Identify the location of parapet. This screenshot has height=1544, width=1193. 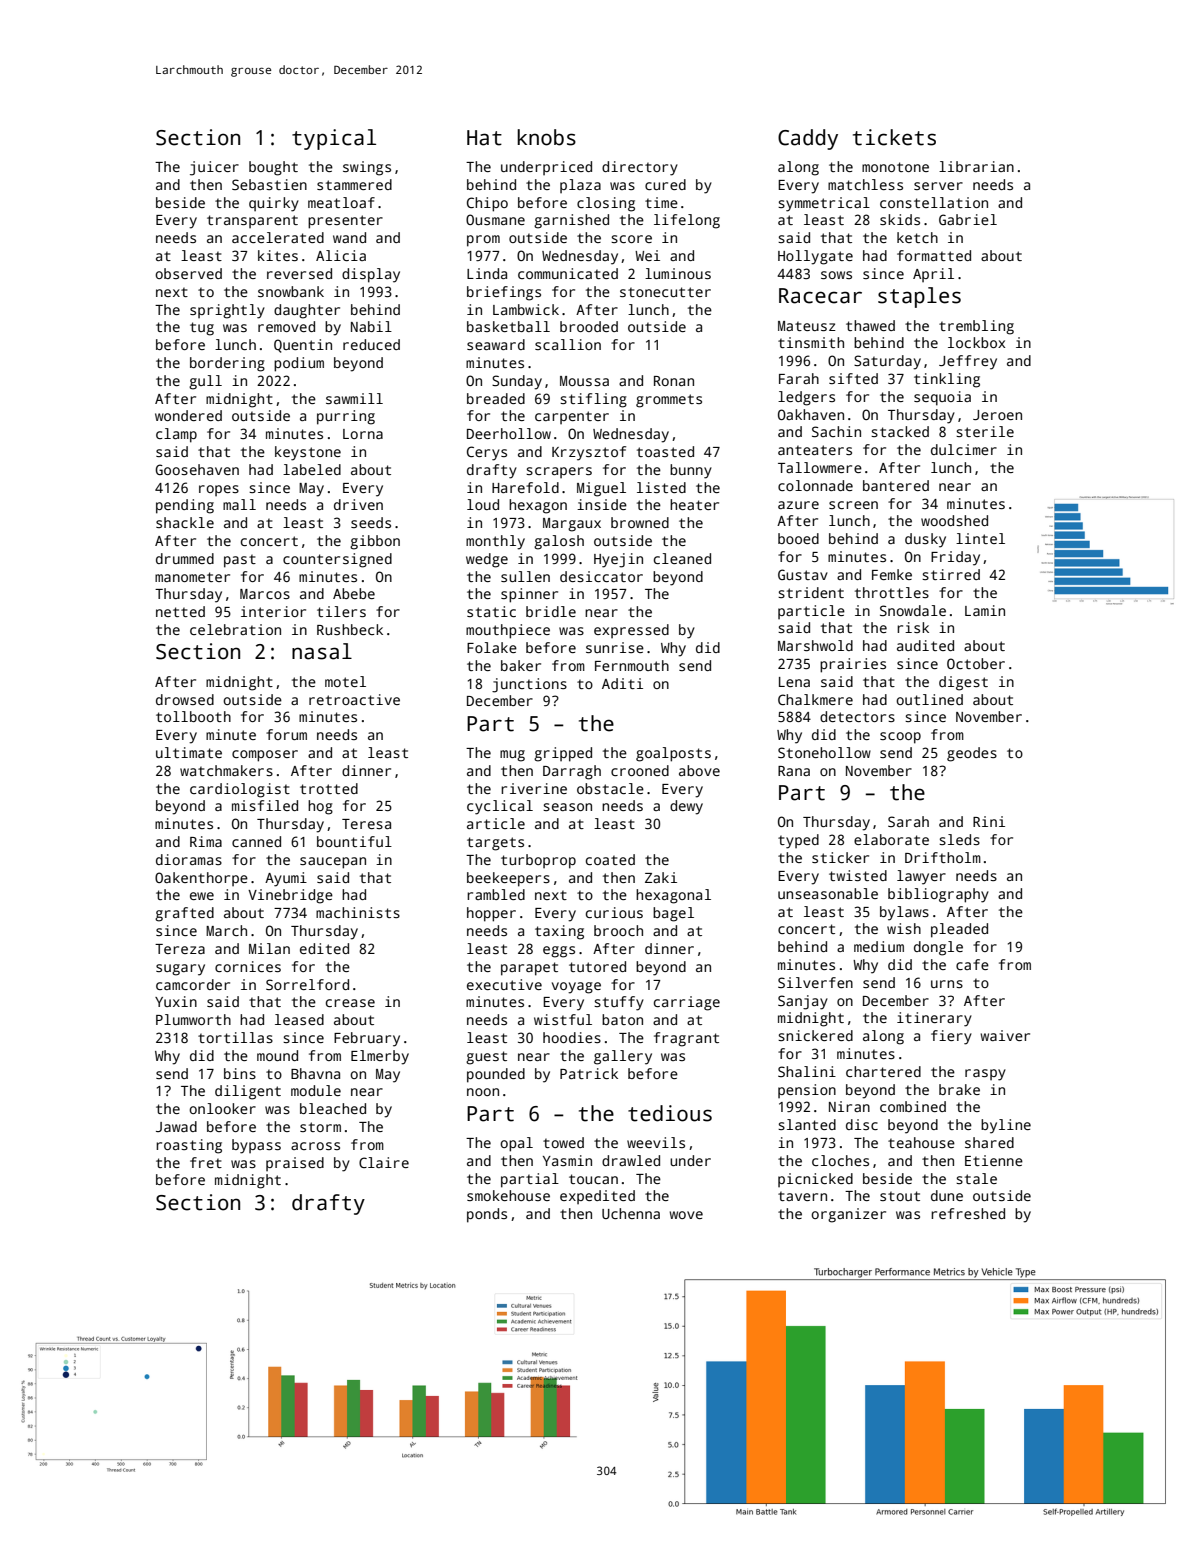
(529, 969).
